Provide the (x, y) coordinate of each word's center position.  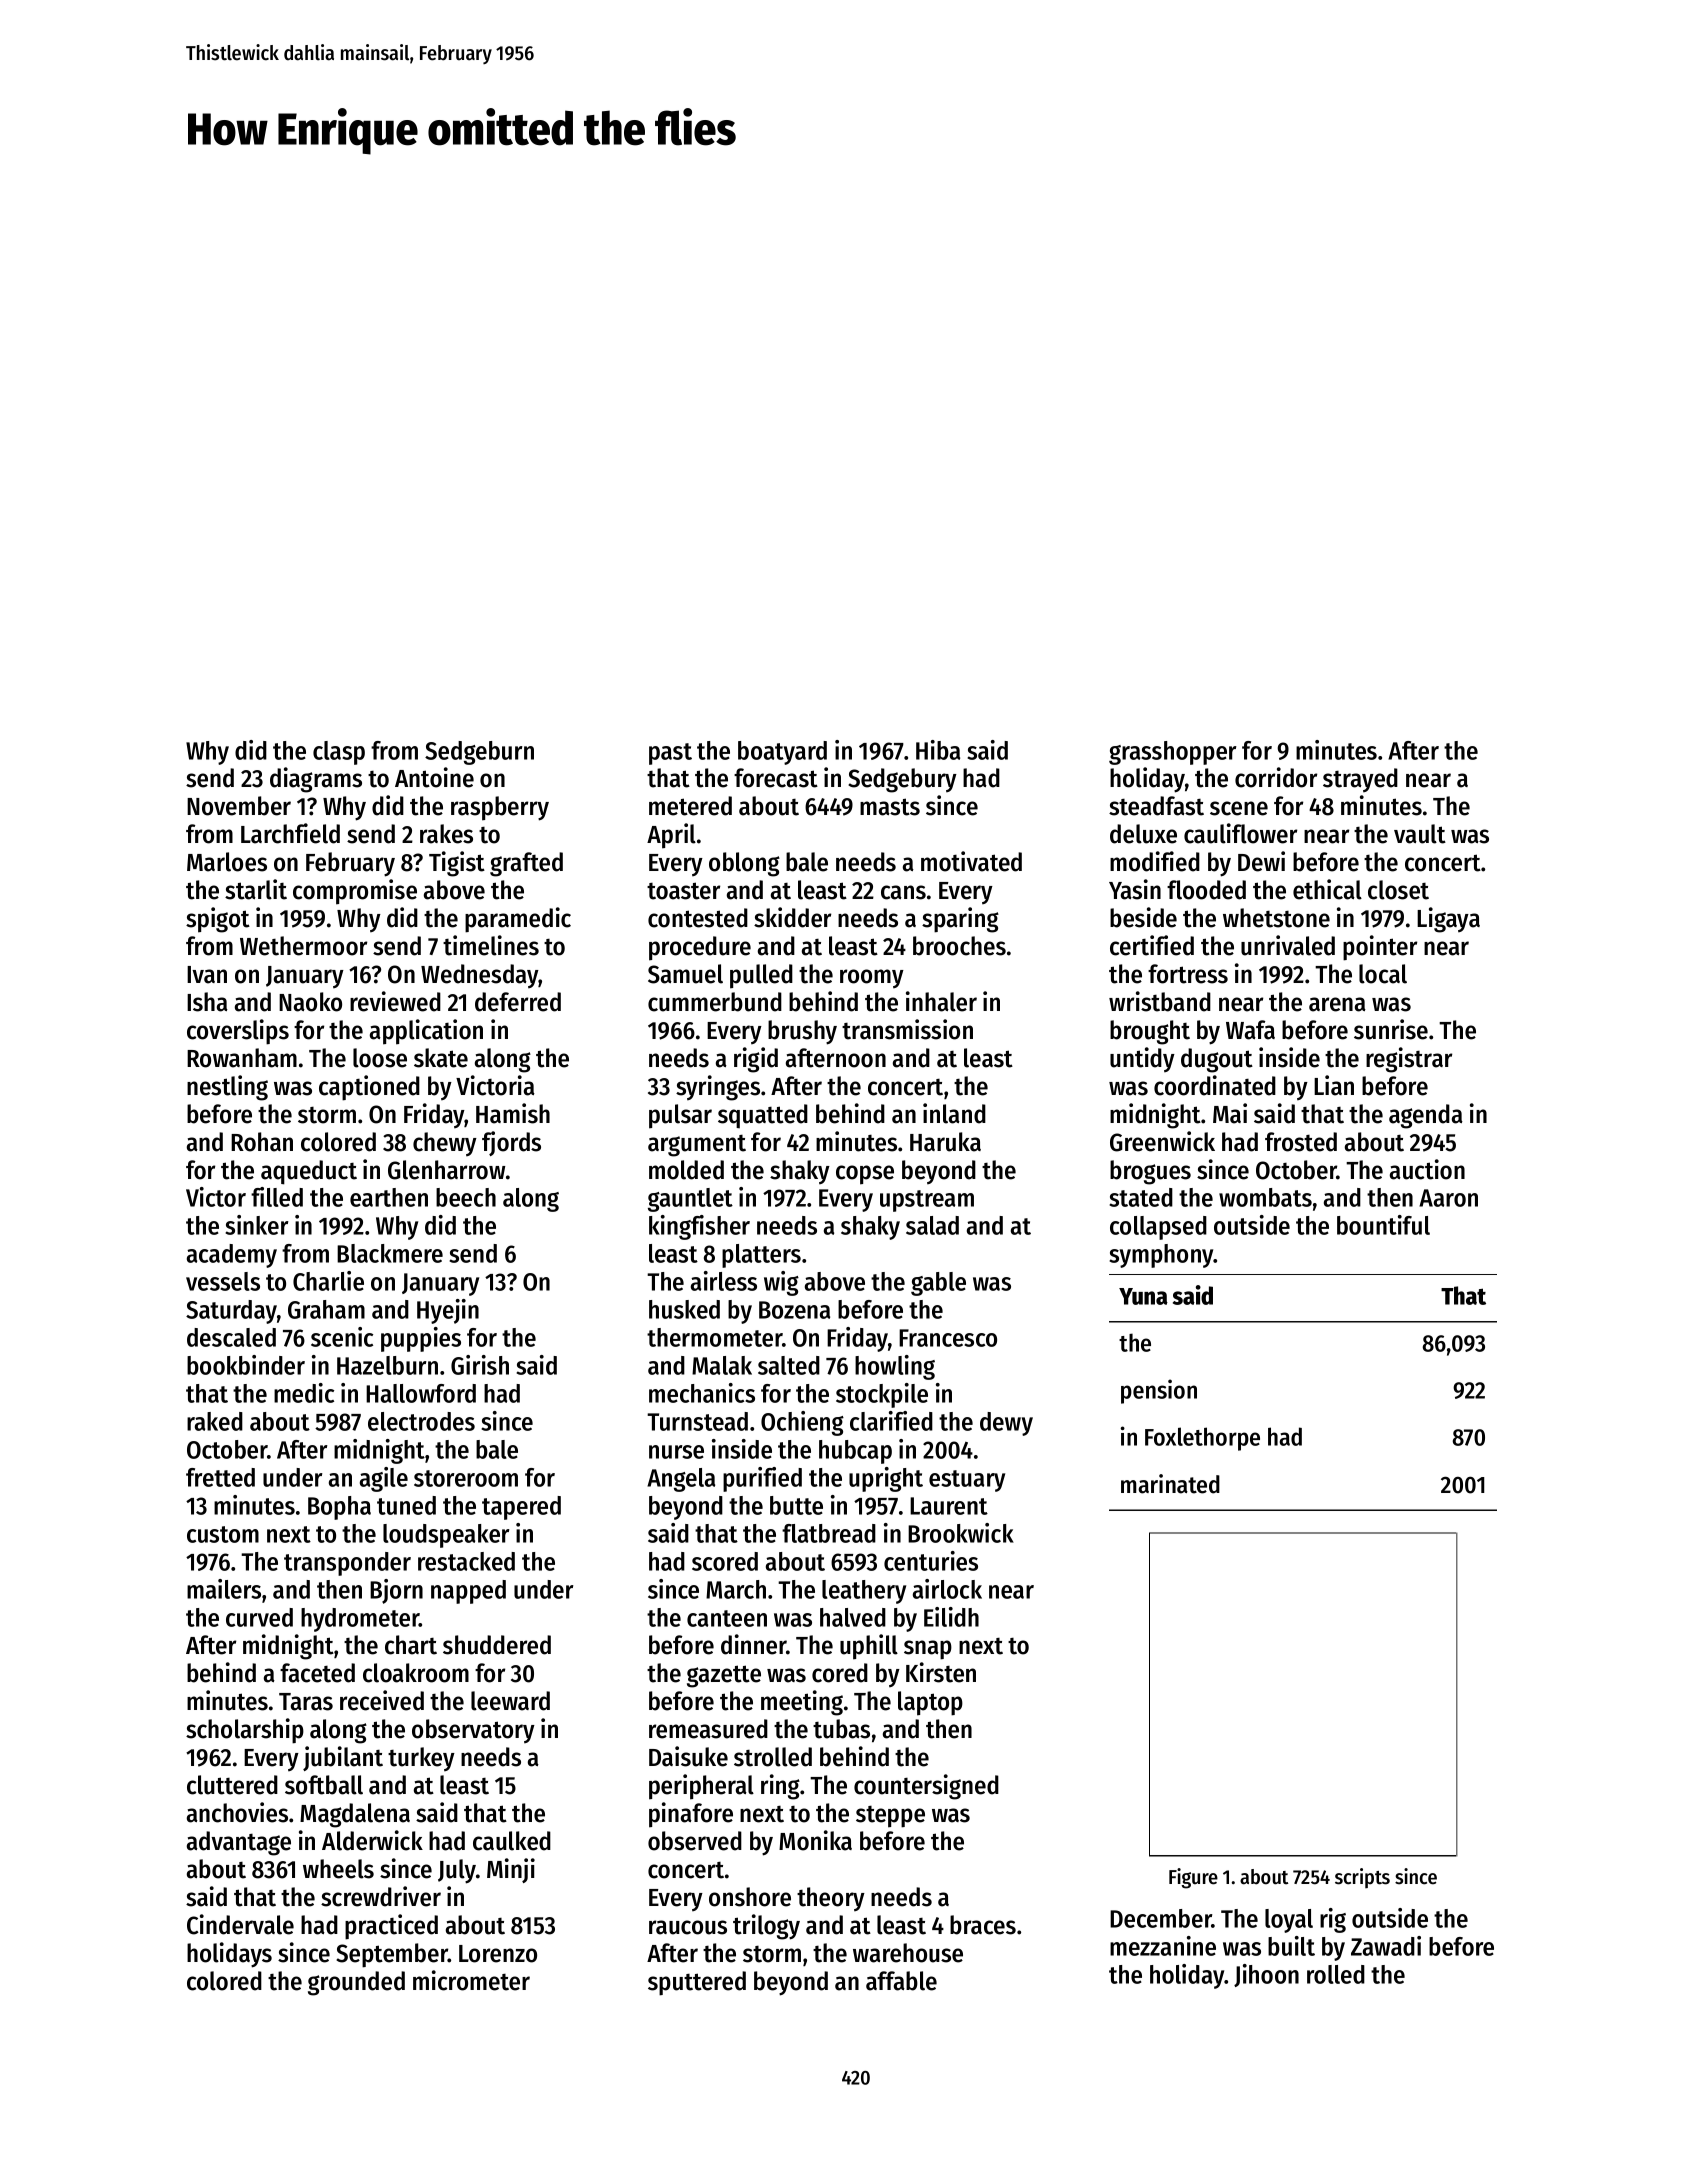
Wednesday (480, 976)
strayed (1360, 780)
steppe (890, 1817)
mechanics (702, 1393)
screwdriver (381, 1896)
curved (259, 1617)
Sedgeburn (479, 753)
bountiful (1383, 1225)
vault (1420, 834)
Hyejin (448, 1311)
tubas (841, 1729)
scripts (1362, 1878)
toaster (683, 891)
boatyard (782, 753)
